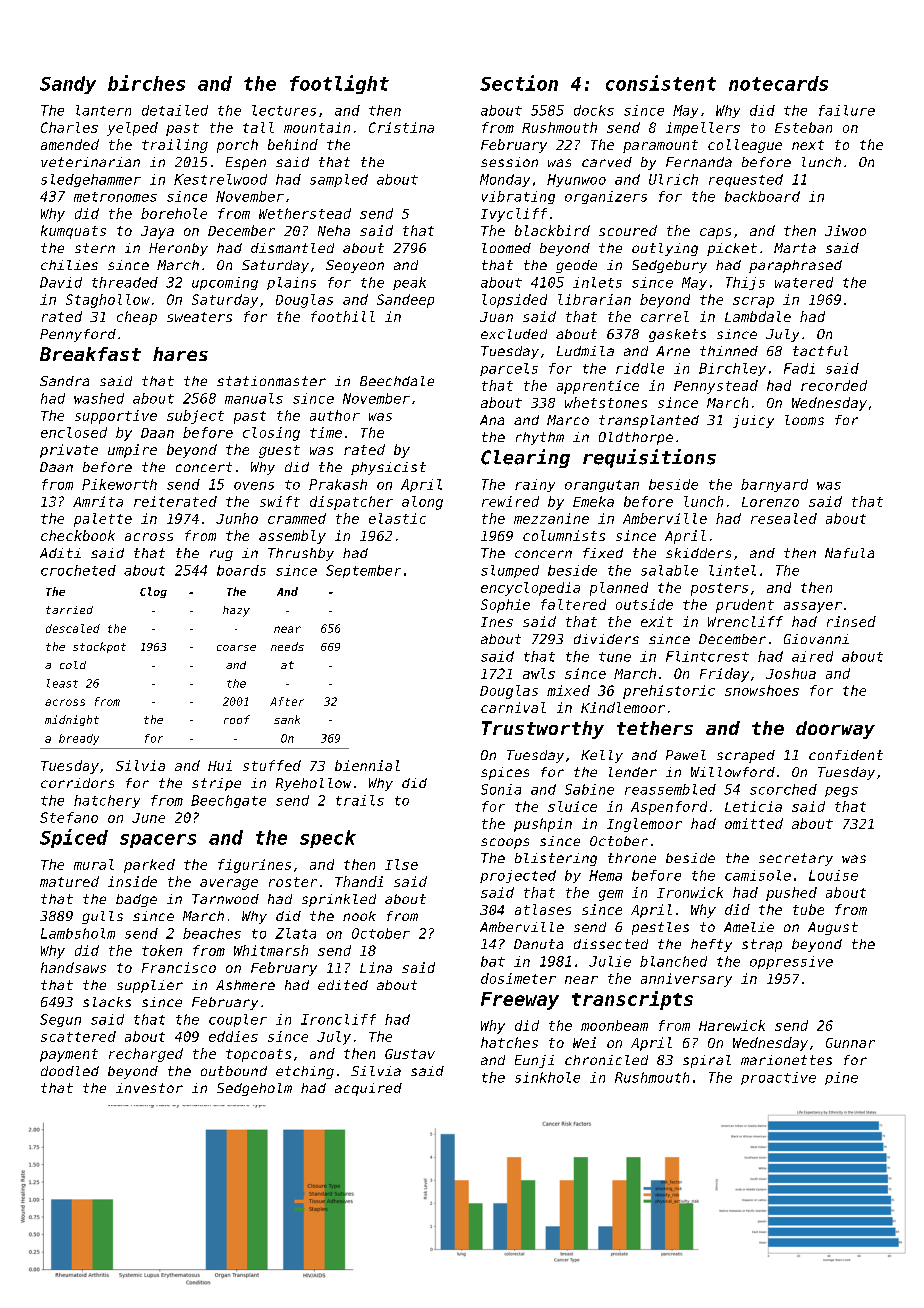 This image has height=1308, width=924. I want to click on sinkhole, so click(547, 1077).
